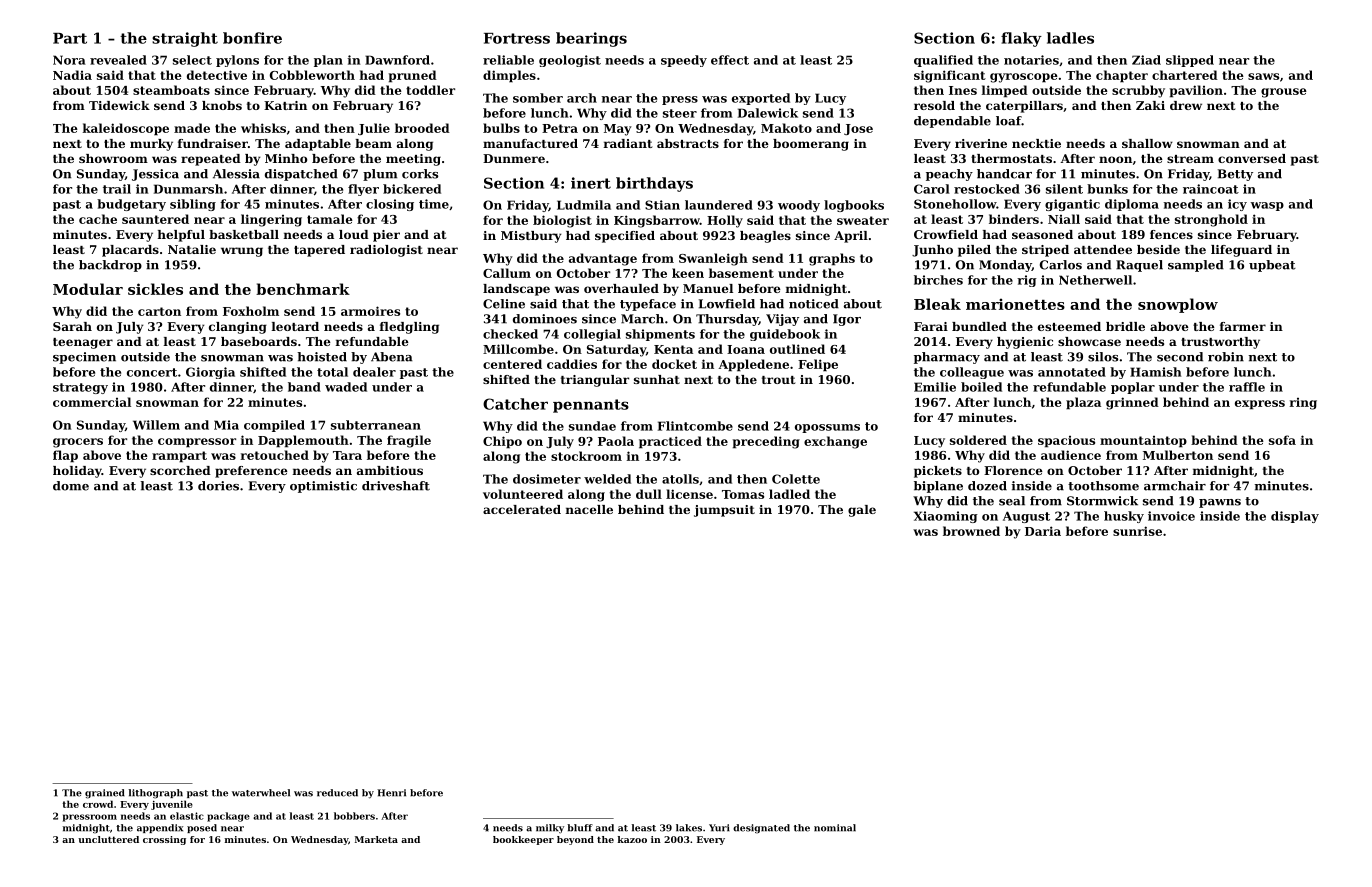 The height and width of the page is (887, 1372). What do you see at coordinates (1252, 158) in the page?
I see `conversed` at bounding box center [1252, 158].
